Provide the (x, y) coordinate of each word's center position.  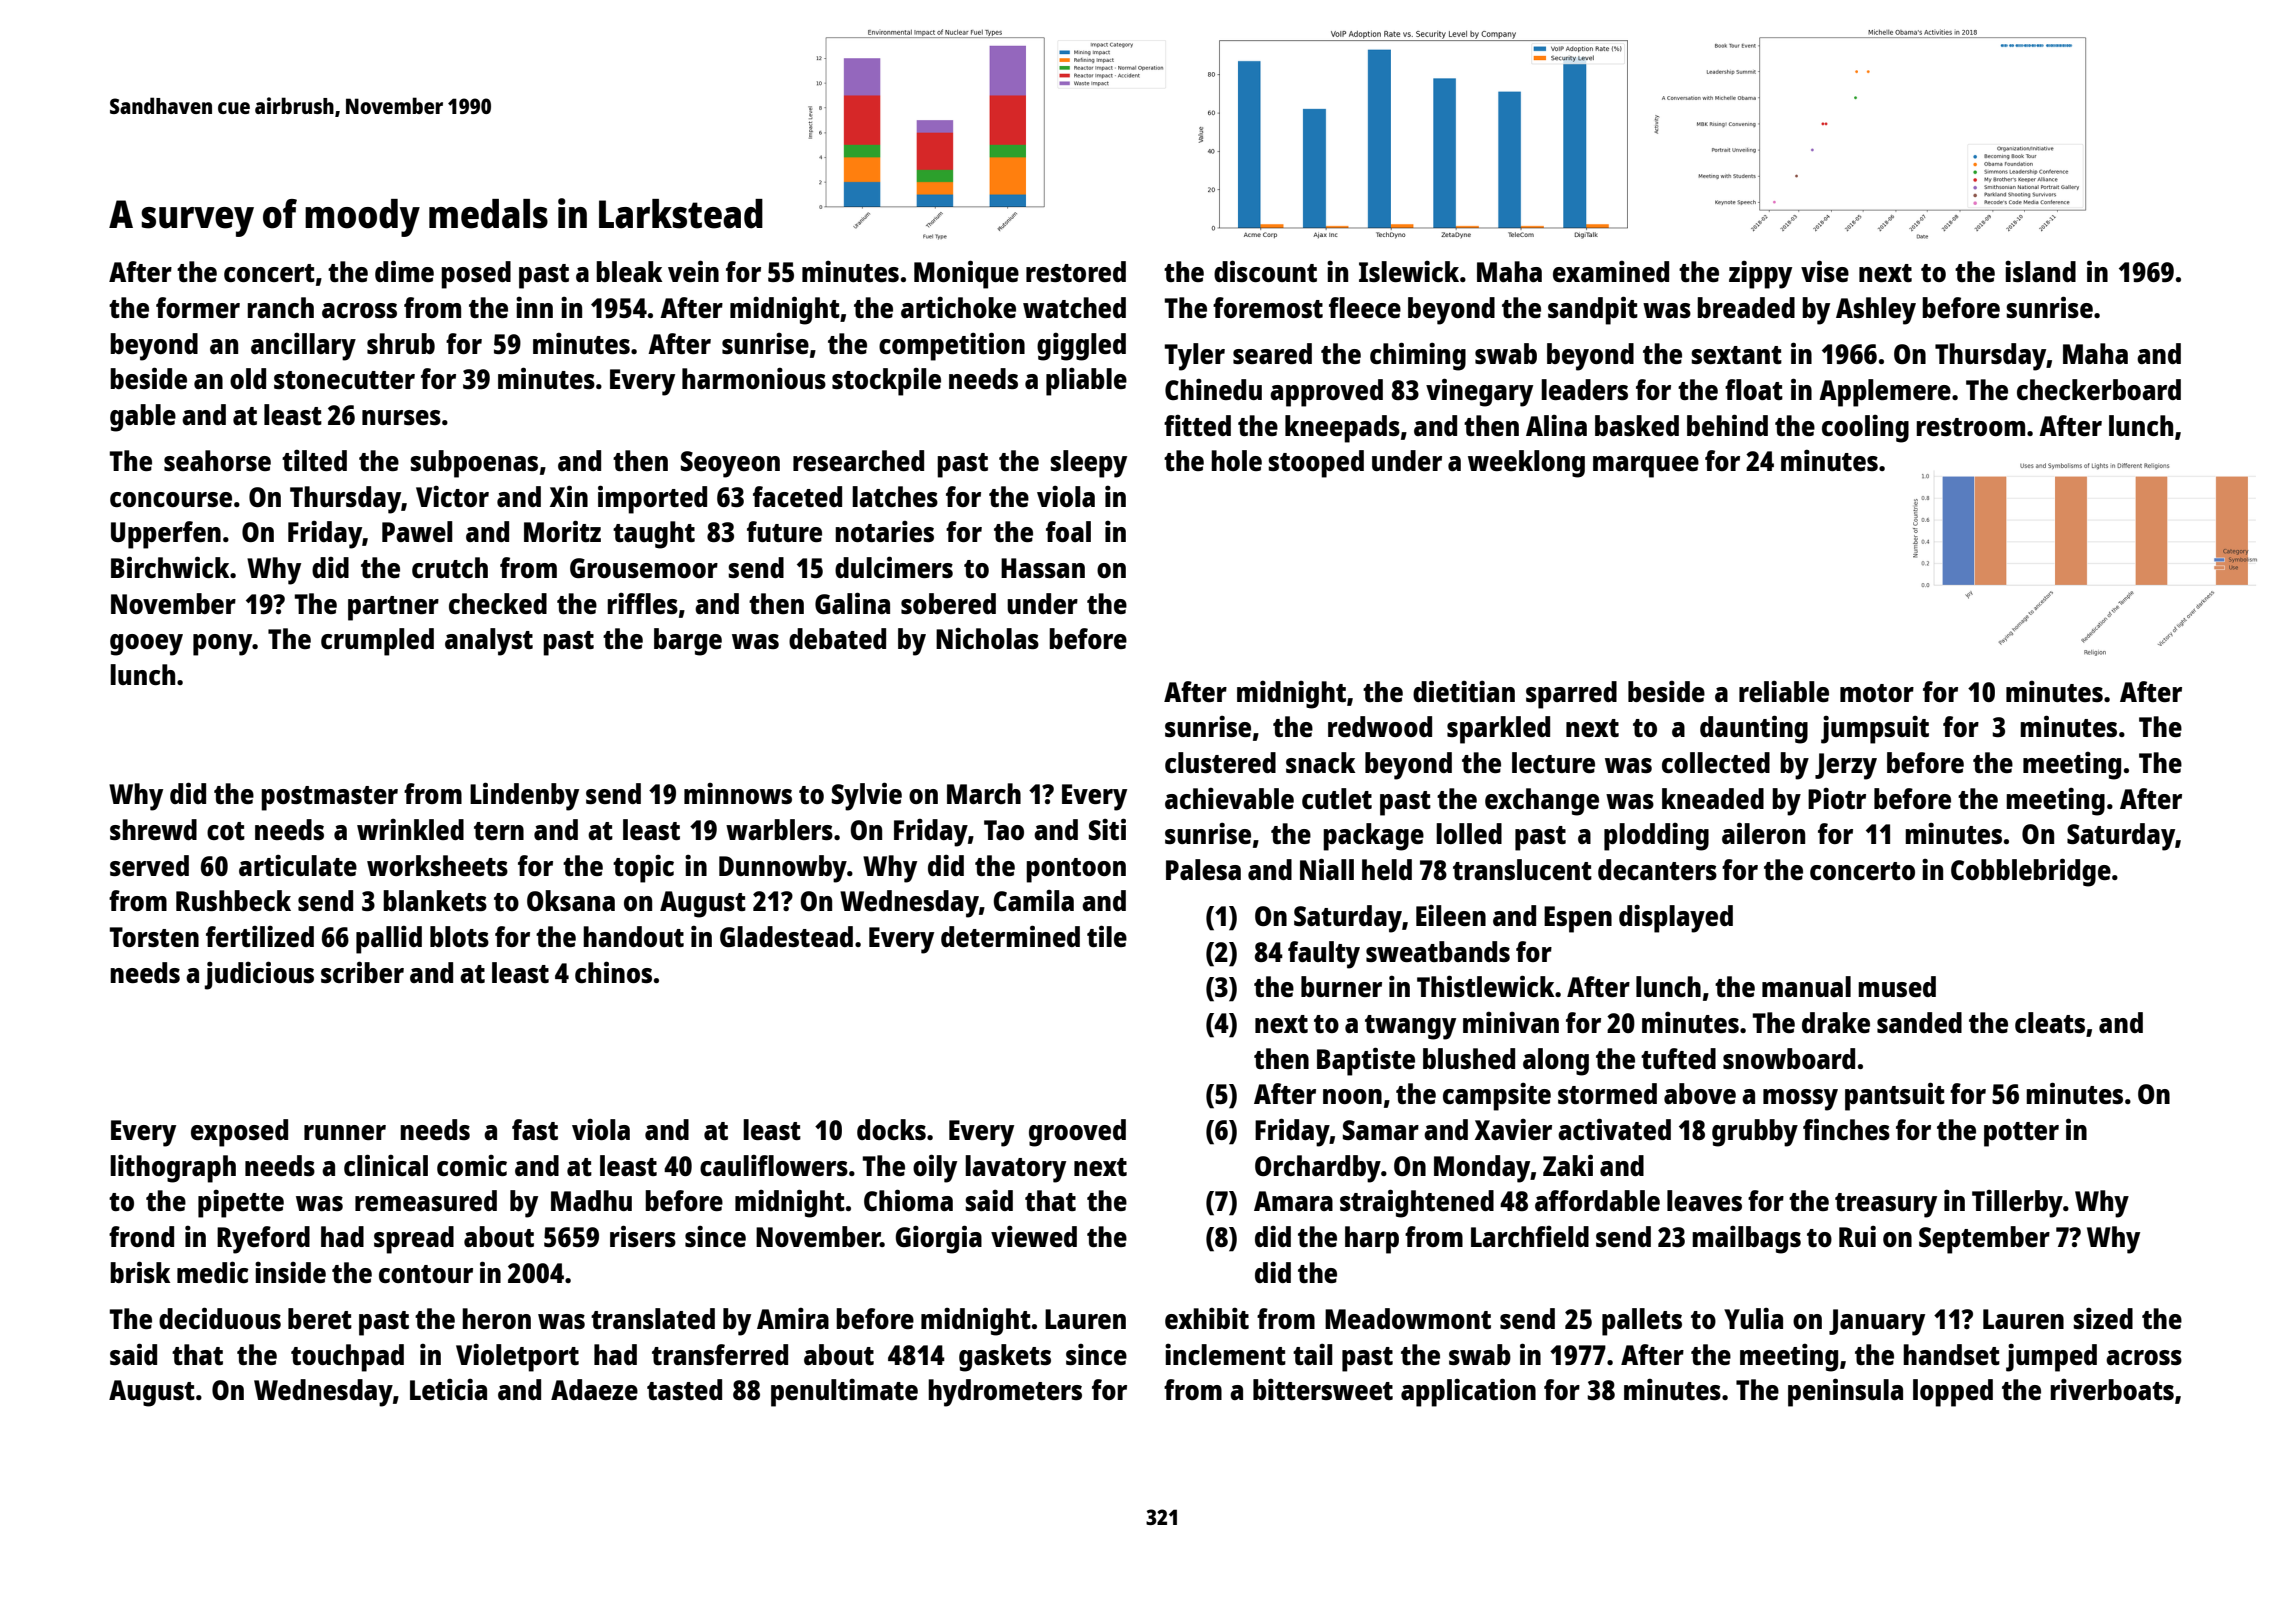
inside (290, 1272)
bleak (629, 271)
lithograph (173, 1168)
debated (837, 638)
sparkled (1498, 730)
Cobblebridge (2031, 872)
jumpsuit (1875, 729)
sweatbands (1438, 951)
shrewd (153, 829)
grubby (1755, 1133)
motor (1877, 693)
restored (1076, 271)
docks (891, 1129)
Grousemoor (644, 568)
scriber (362, 972)
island (2040, 271)
